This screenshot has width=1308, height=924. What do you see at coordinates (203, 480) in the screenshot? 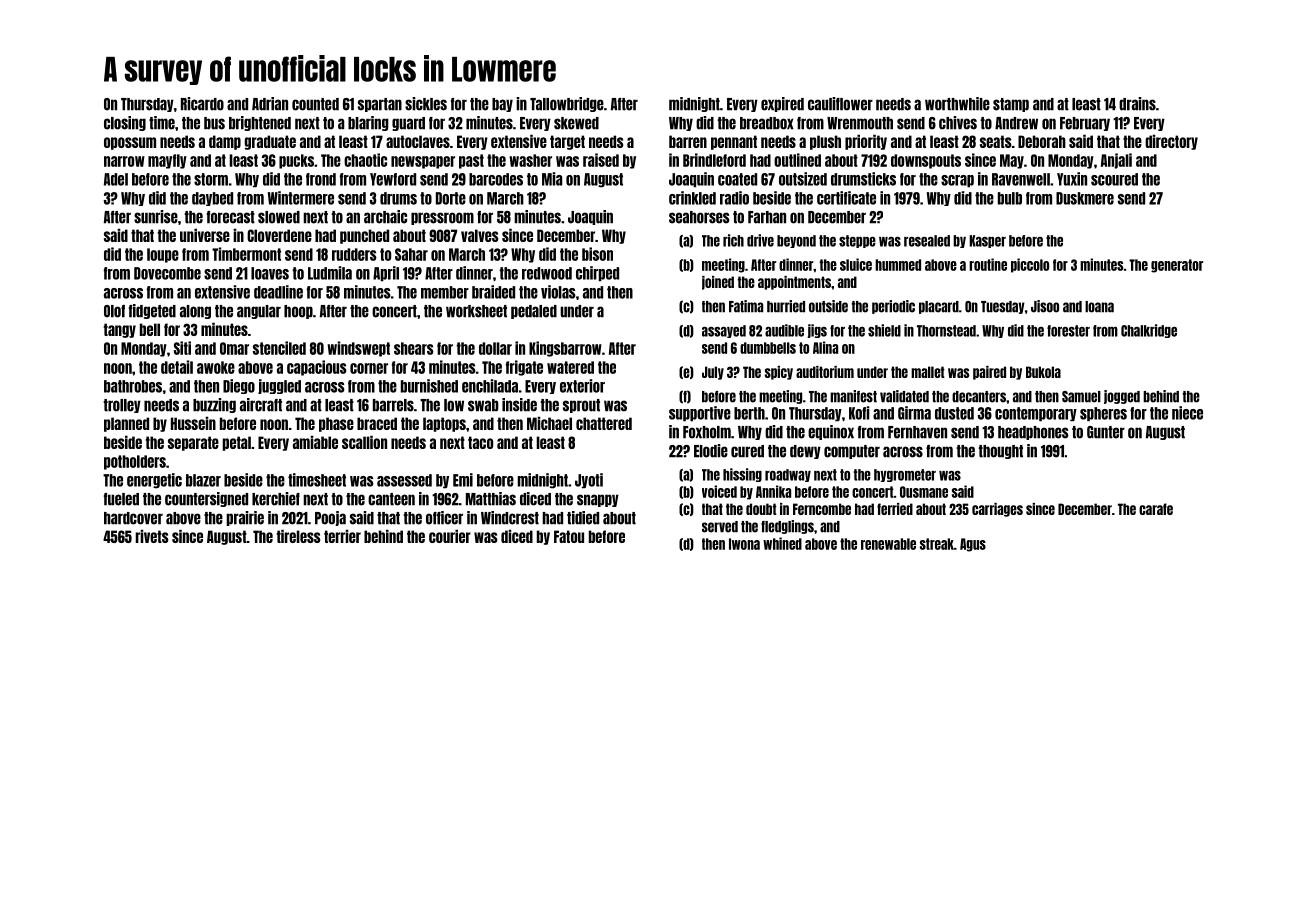
I see `blazer` at bounding box center [203, 480].
